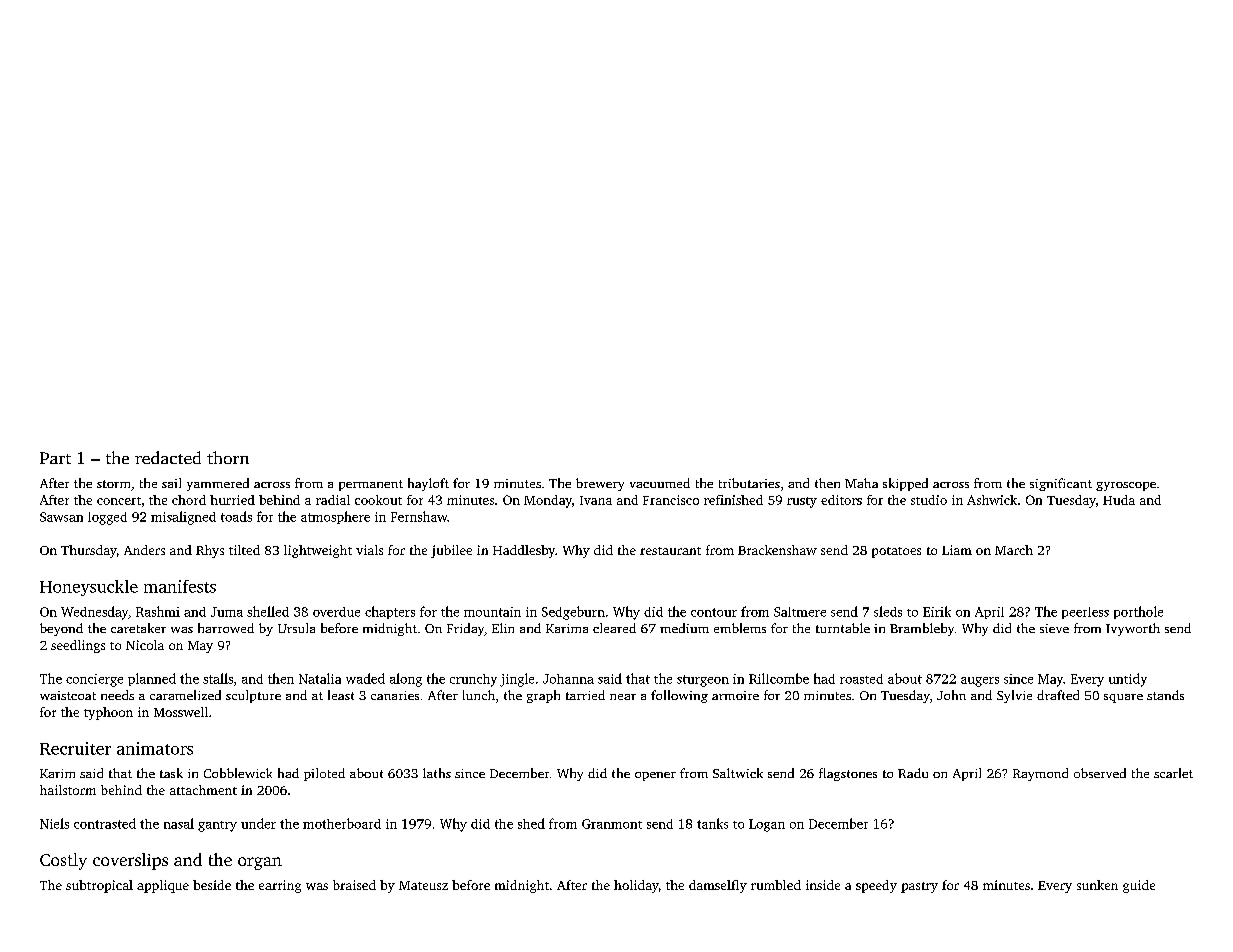  What do you see at coordinates (905, 484) in the screenshot?
I see `skipped` at bounding box center [905, 484].
